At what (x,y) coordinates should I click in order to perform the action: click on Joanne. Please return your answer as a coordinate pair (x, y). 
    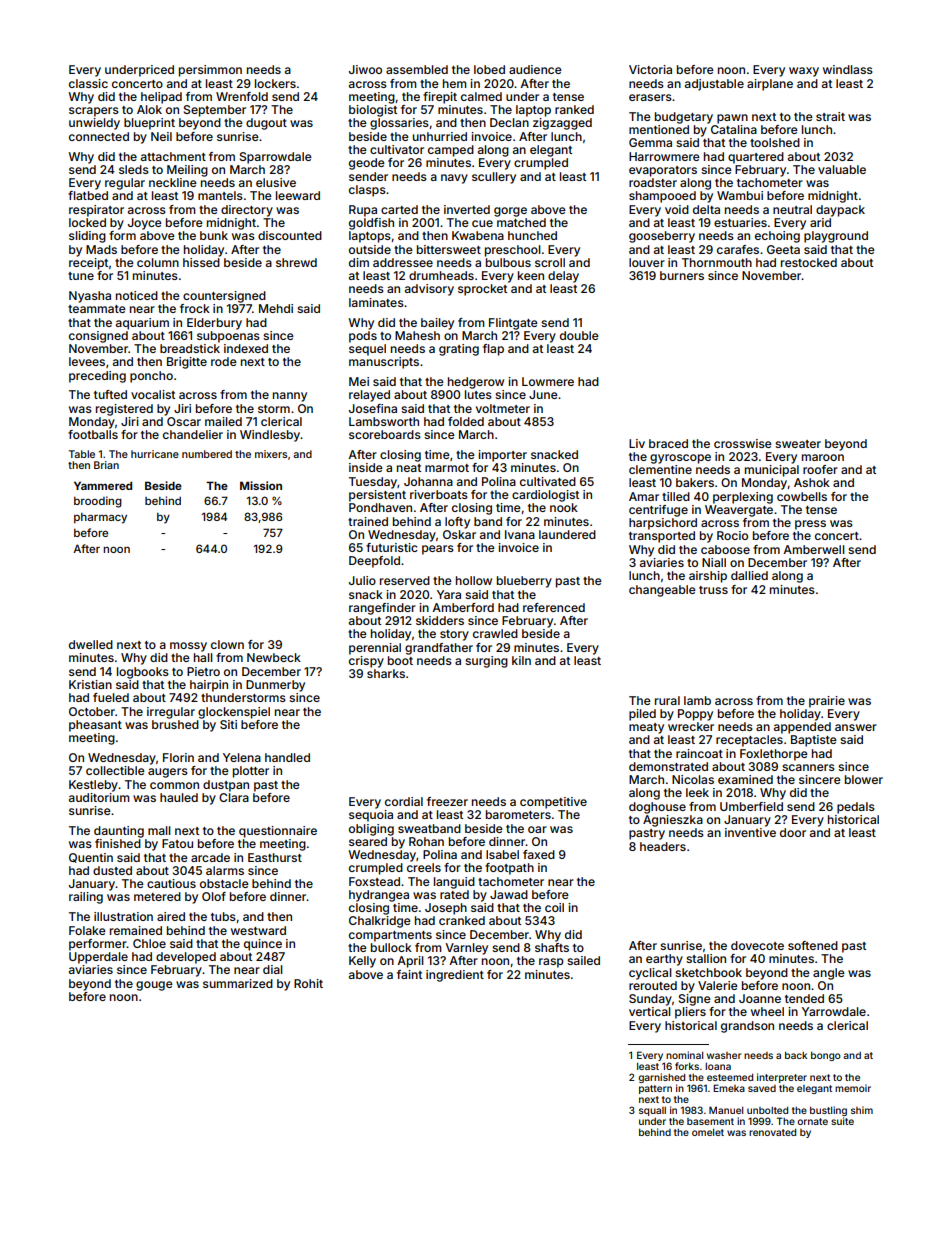
    Looking at the image, I should click on (760, 998).
